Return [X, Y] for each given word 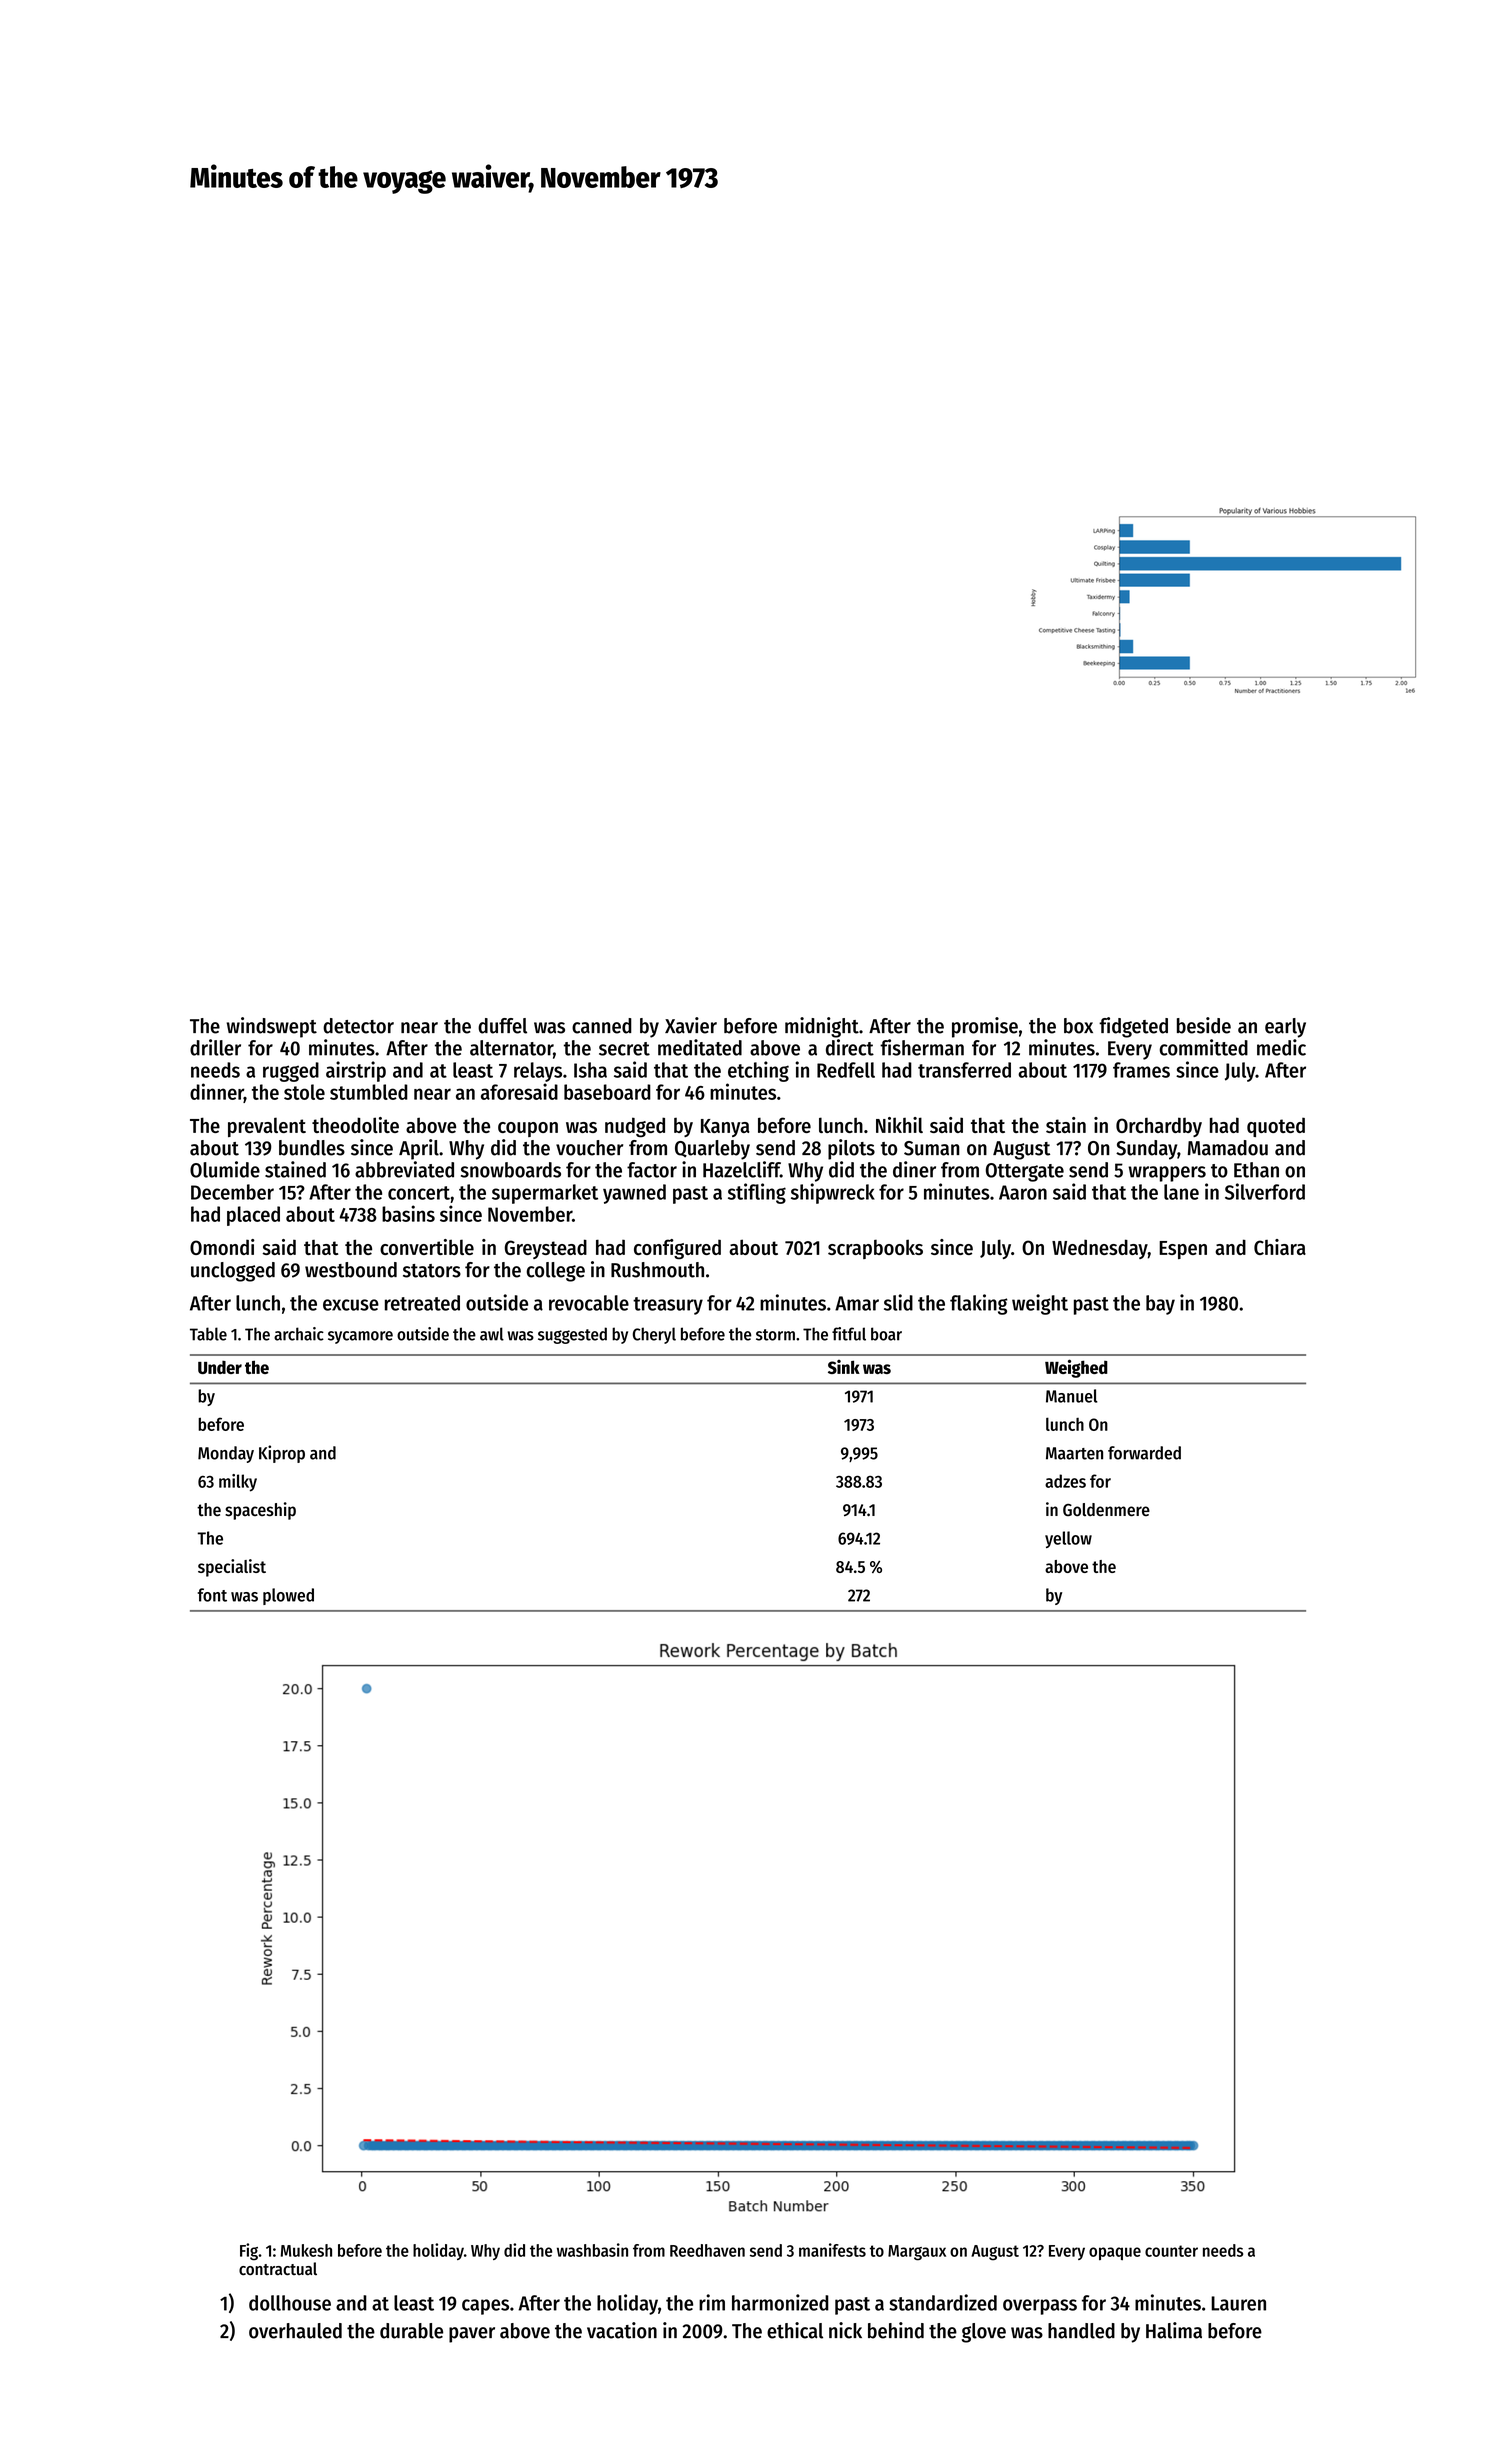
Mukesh [306, 2250]
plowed [288, 1596]
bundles [312, 1148]
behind [896, 2330]
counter [1171, 2251]
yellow [1068, 1539]
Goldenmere [1106, 1510]
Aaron [1023, 1192]
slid [898, 1302]
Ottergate [1025, 1172]
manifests [832, 2250]
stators [432, 1271]
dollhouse [290, 2303]
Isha [590, 1070]
